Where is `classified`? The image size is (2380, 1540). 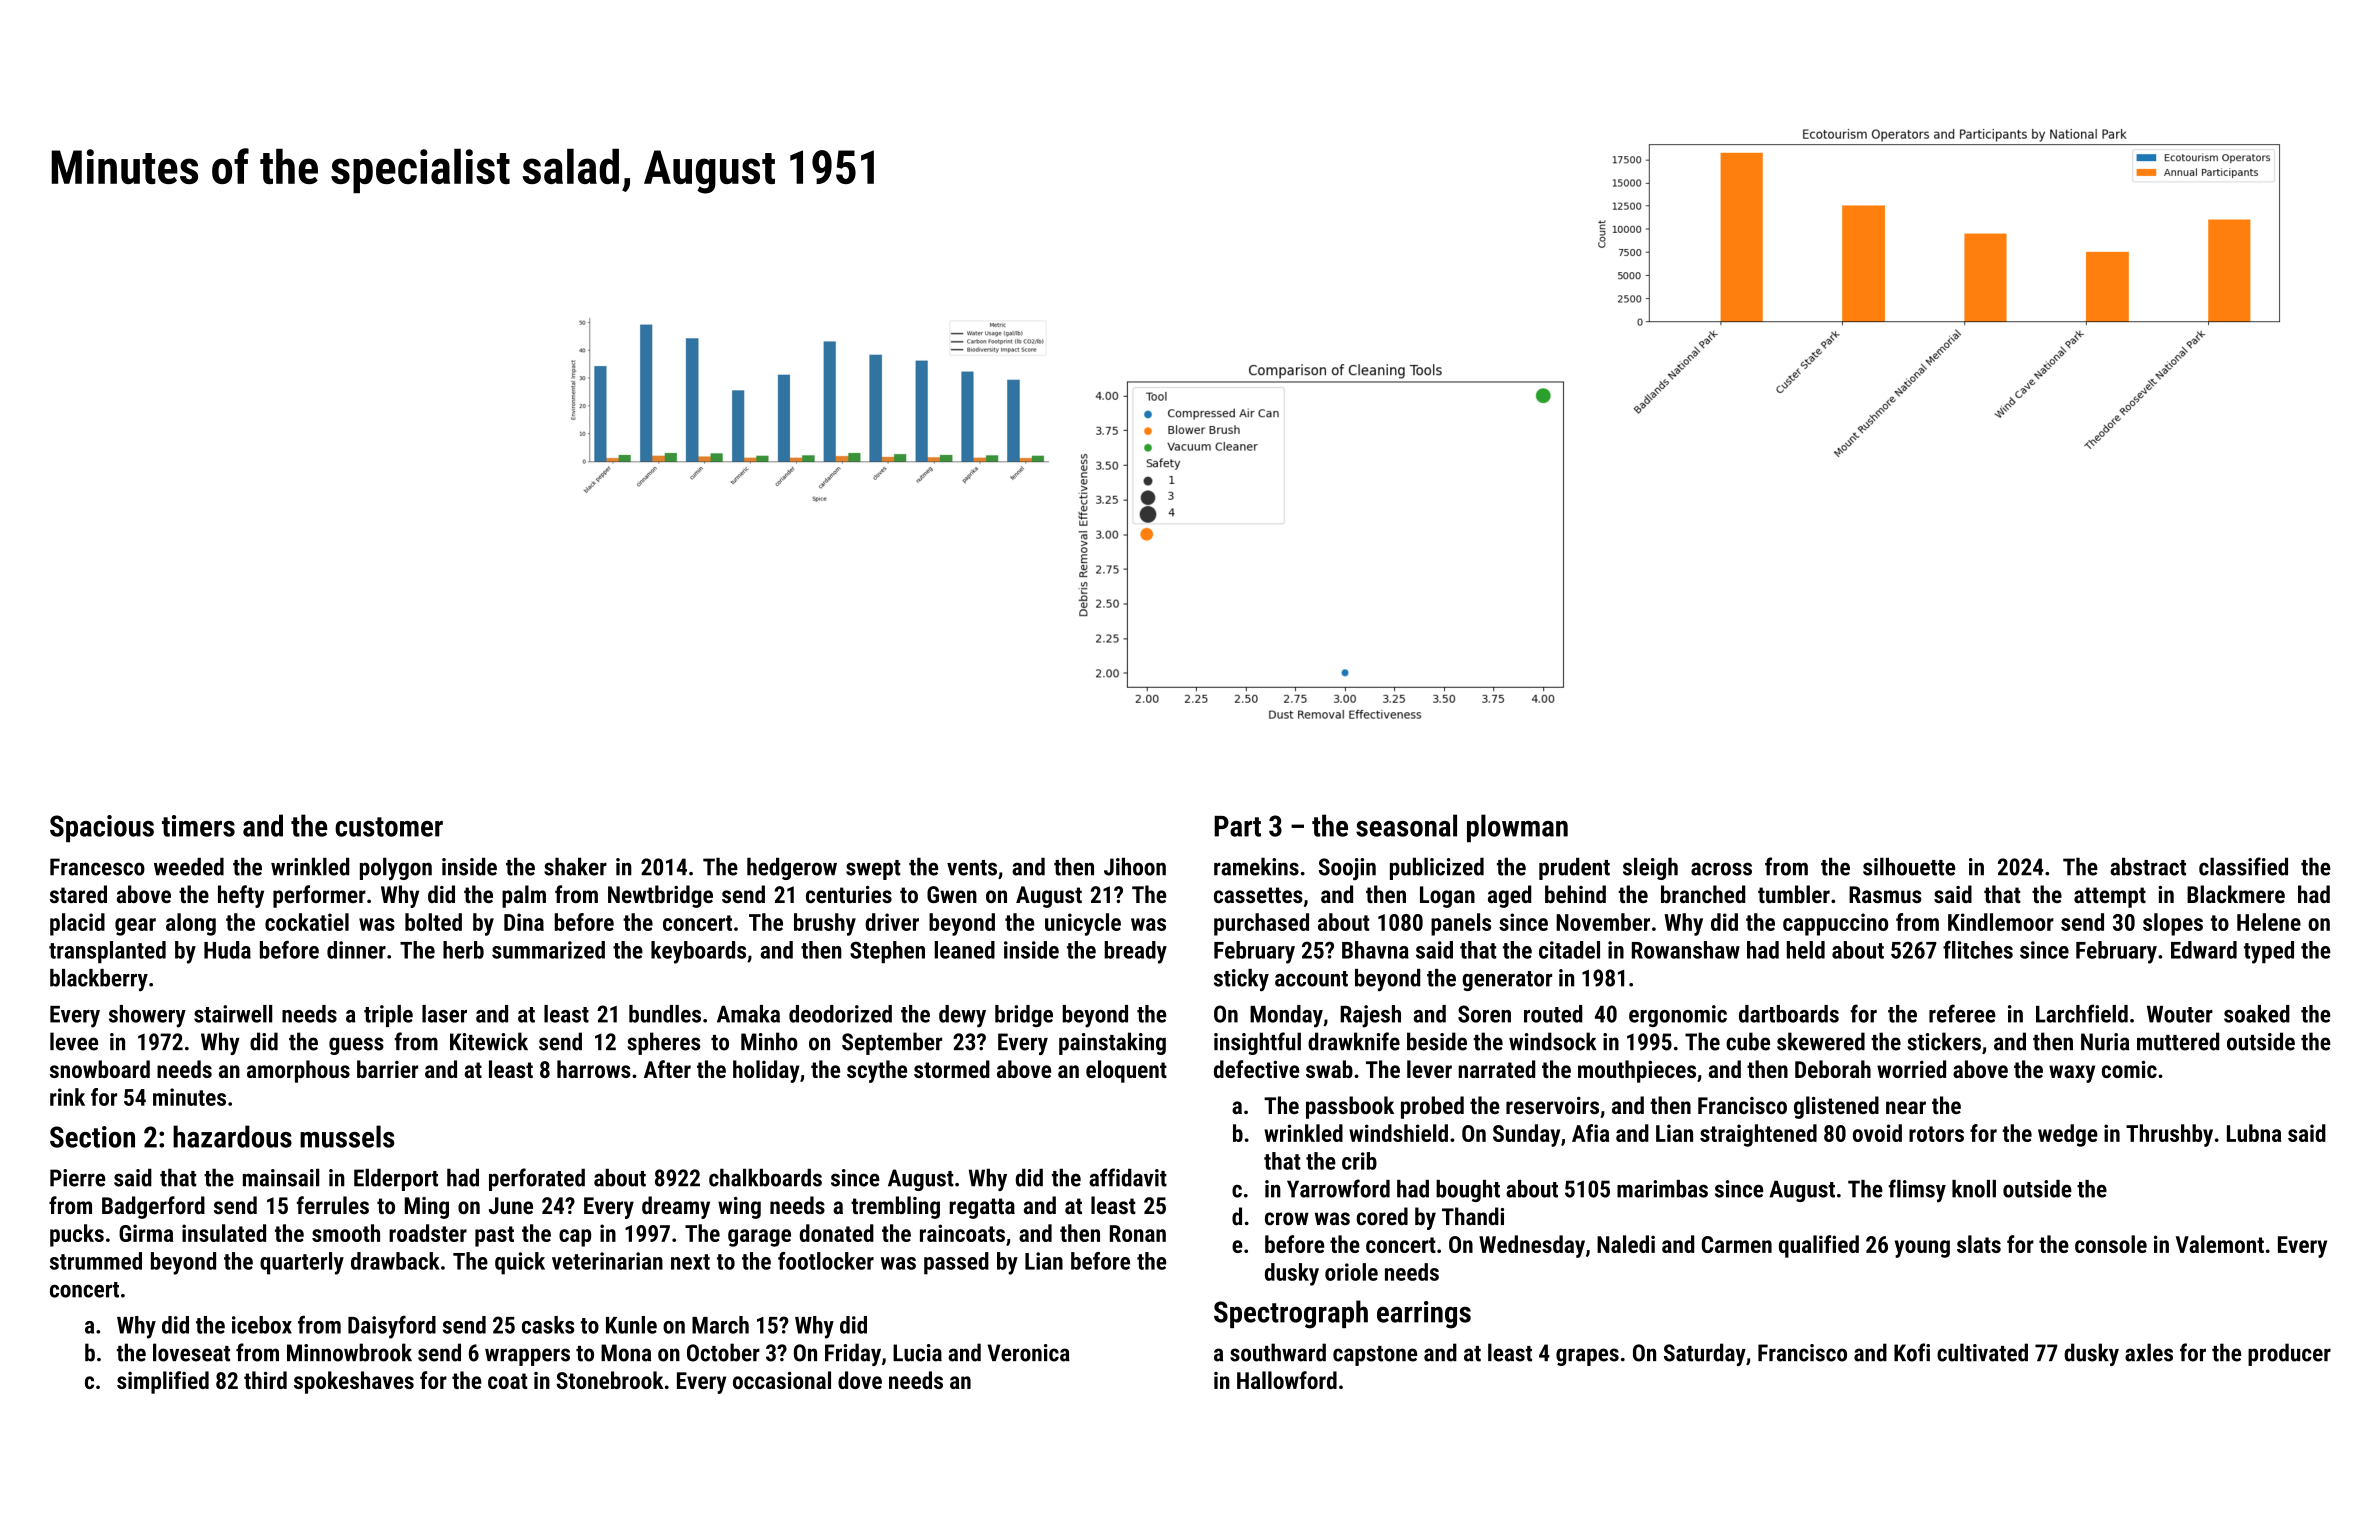 classified is located at coordinates (2243, 866).
